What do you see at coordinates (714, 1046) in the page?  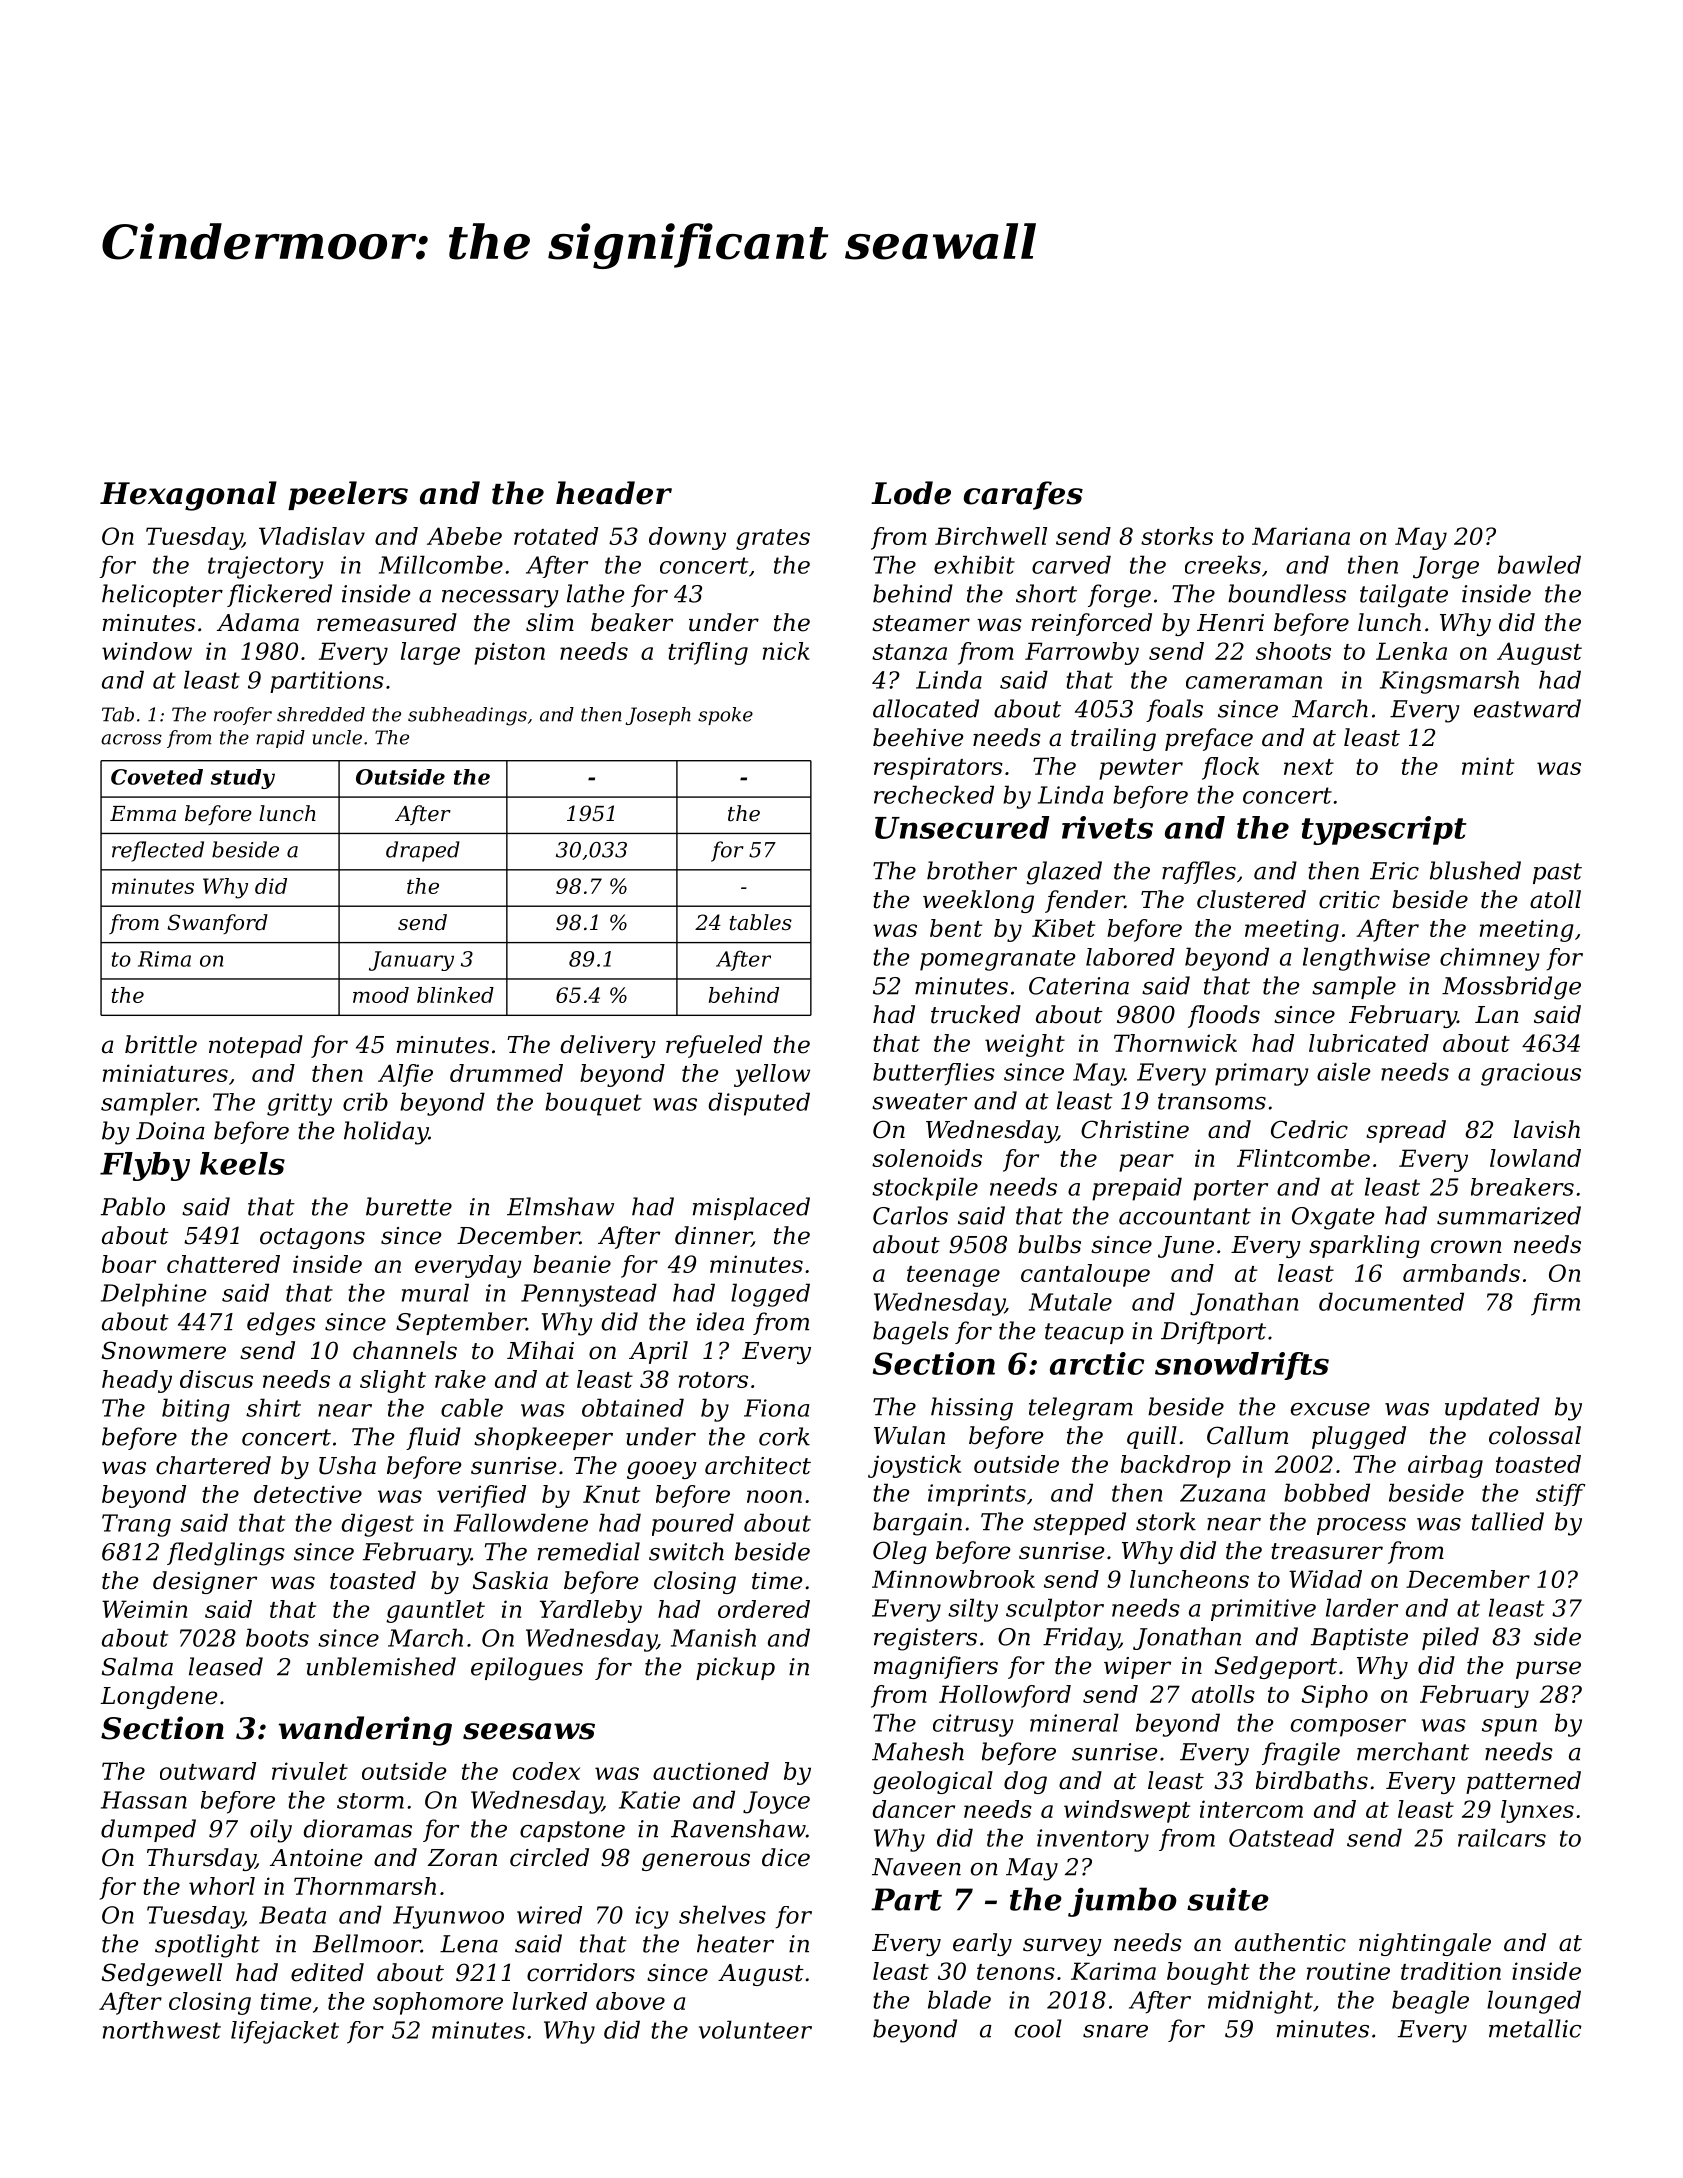 I see `refueled` at bounding box center [714, 1046].
